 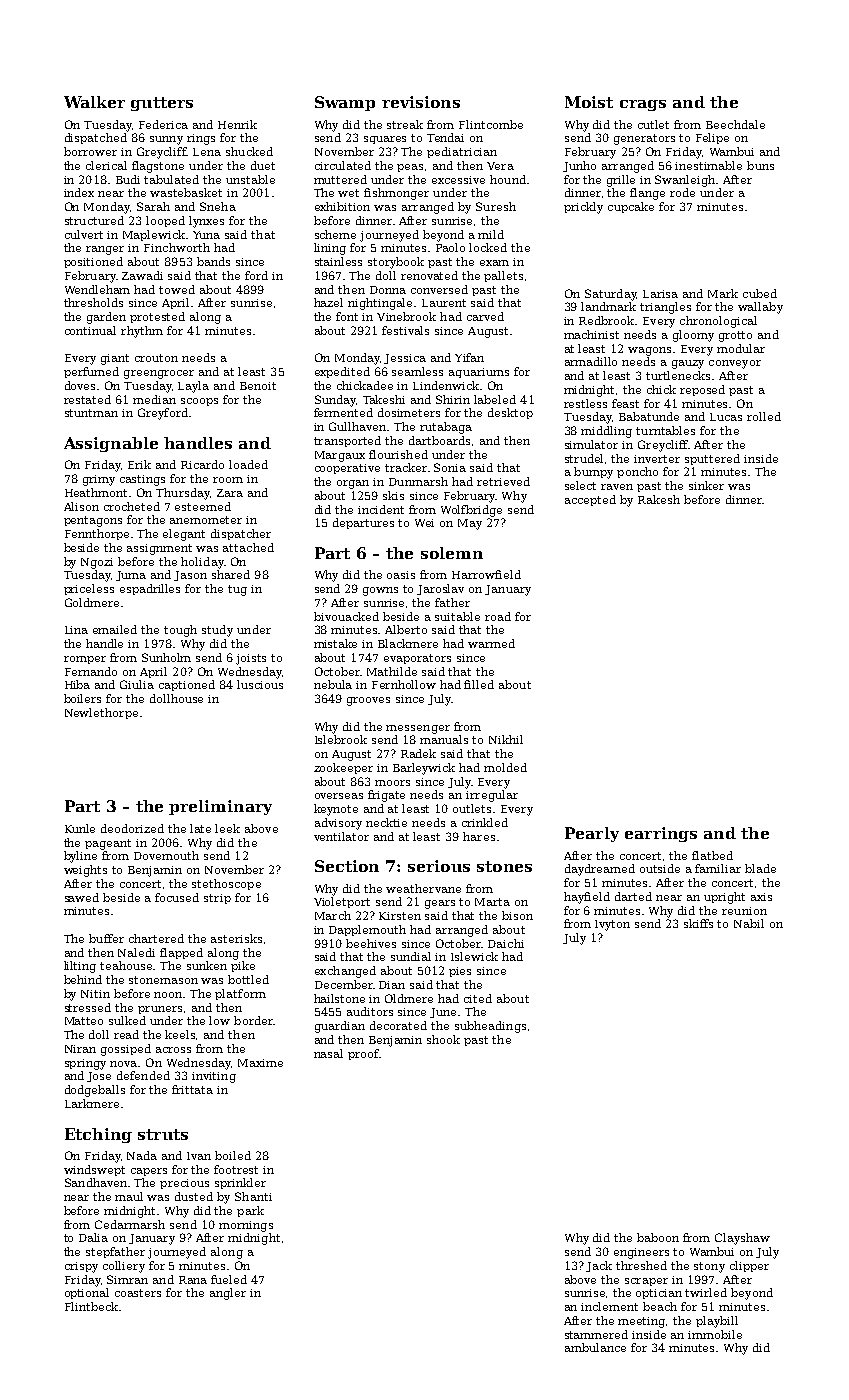 What do you see at coordinates (156, 938) in the page?
I see `chartered` at bounding box center [156, 938].
